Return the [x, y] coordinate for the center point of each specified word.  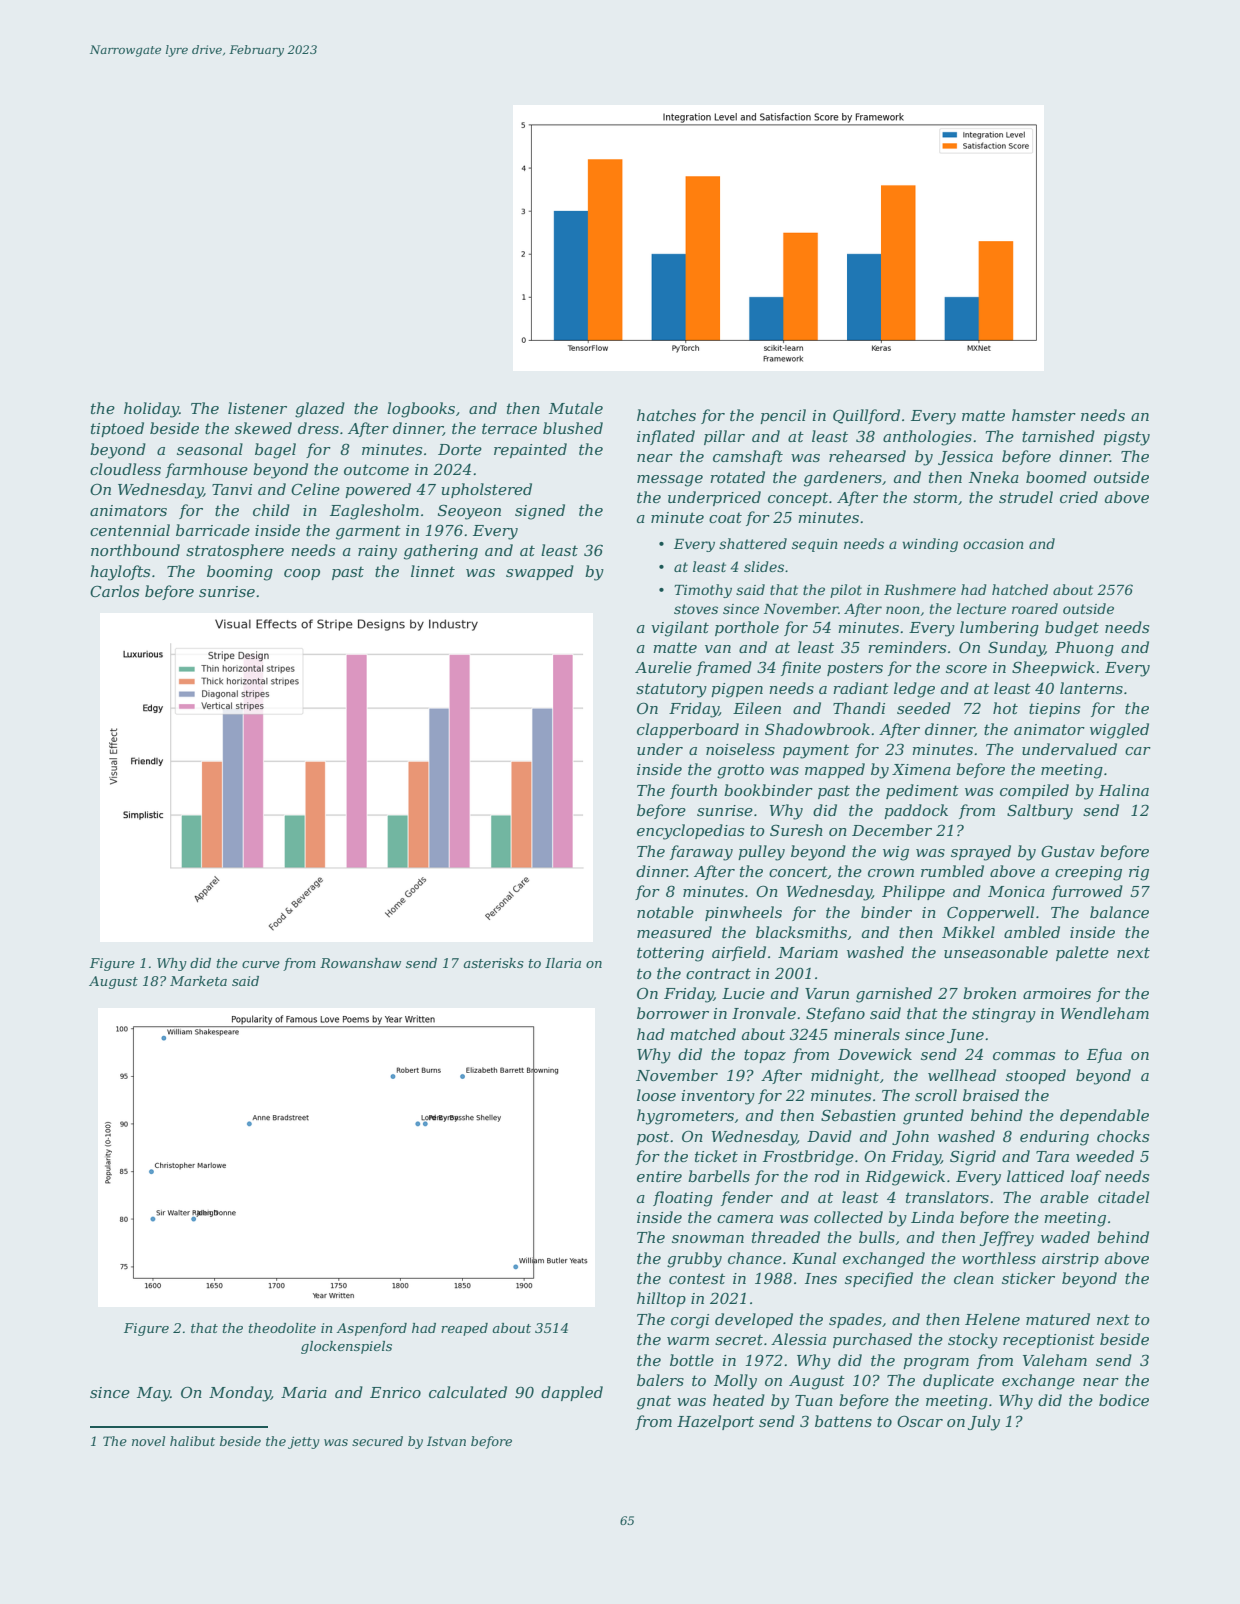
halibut [192, 1441]
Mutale [576, 408]
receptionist [1049, 1341]
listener [257, 408]
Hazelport [715, 1422]
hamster [1044, 415]
